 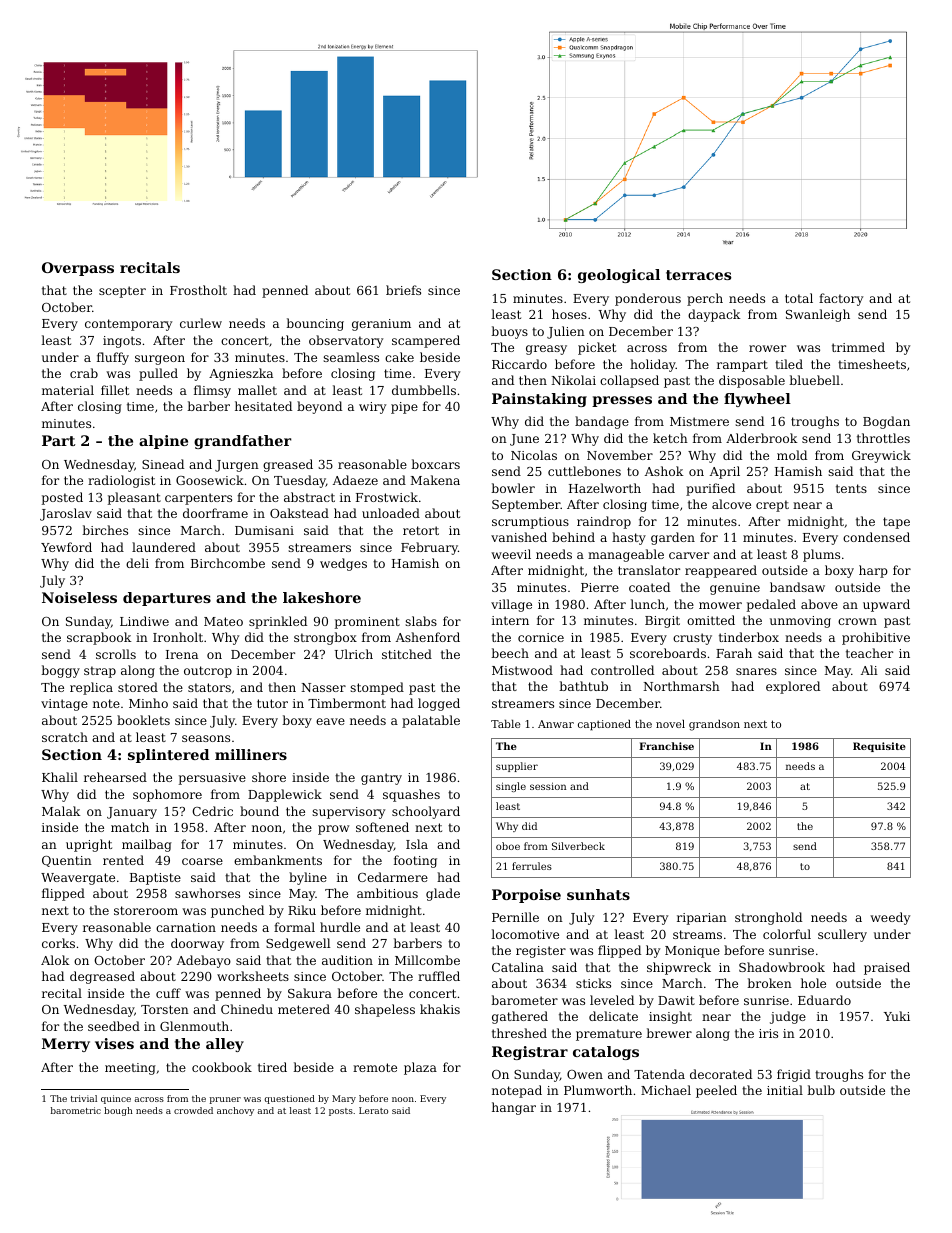 I want to click on collapsed, so click(x=629, y=381).
